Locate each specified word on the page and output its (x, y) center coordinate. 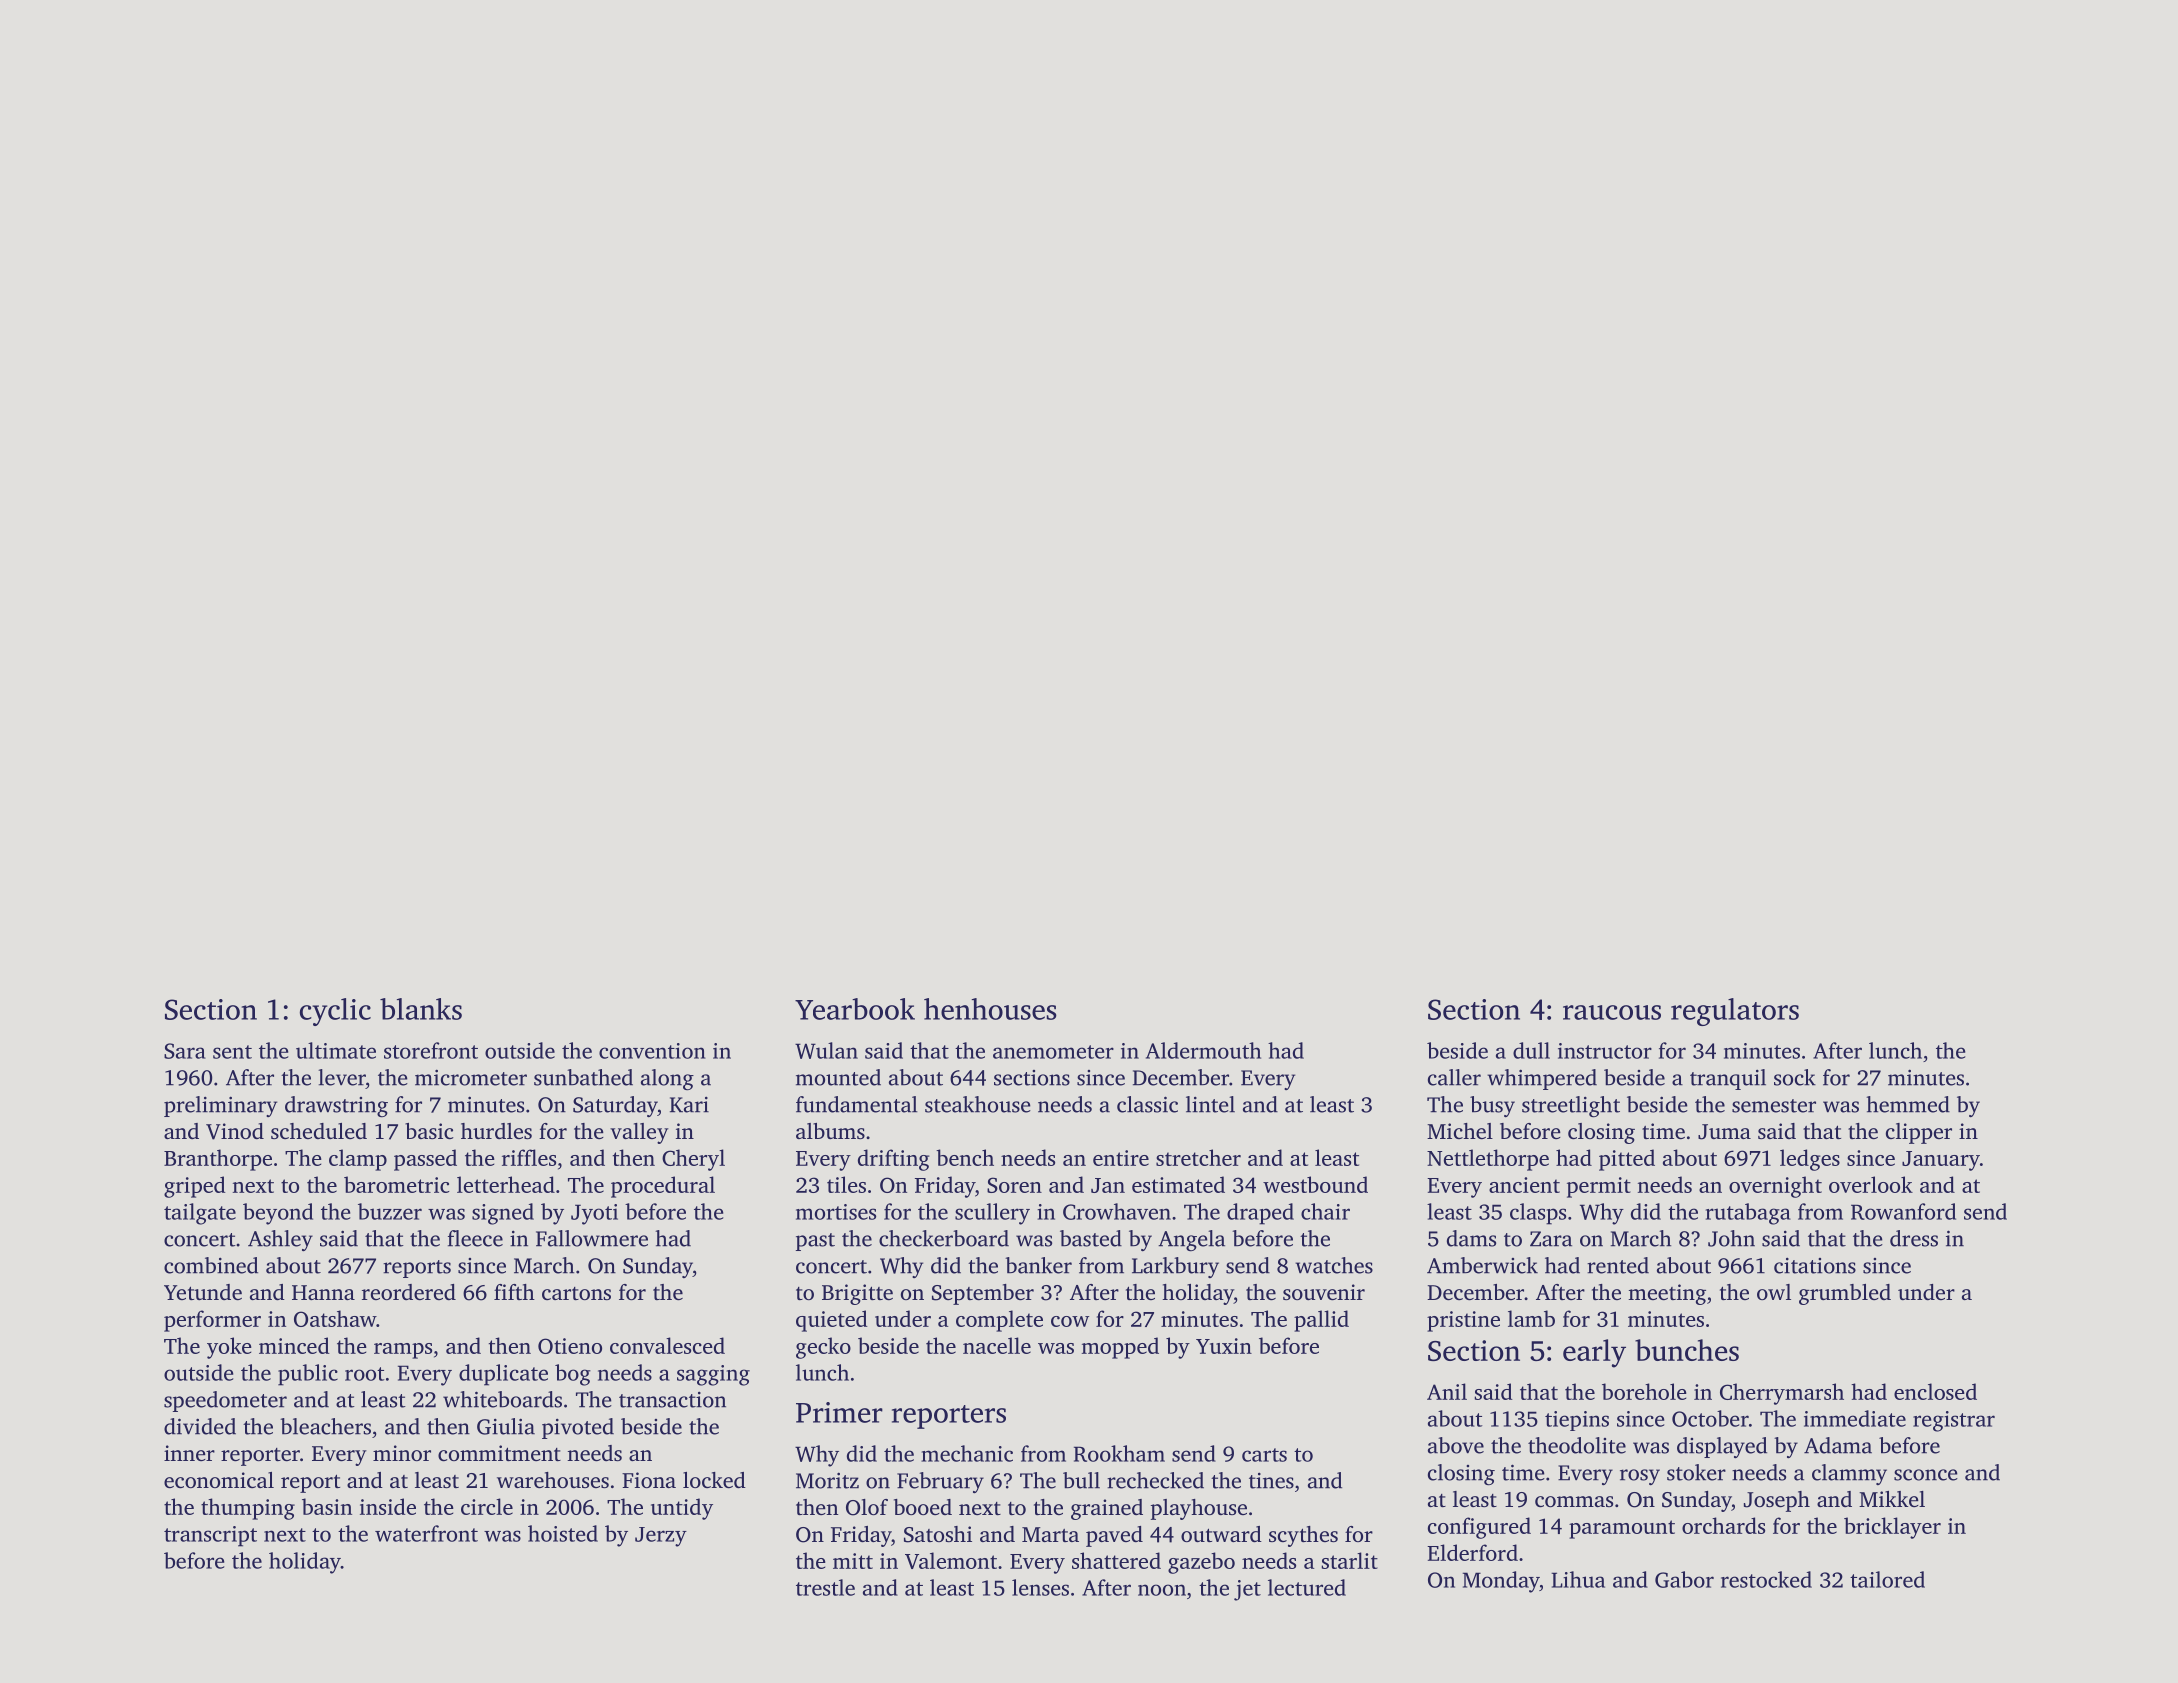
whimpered (1542, 1079)
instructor (1605, 1051)
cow (1070, 1321)
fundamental (857, 1104)
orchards (1723, 1525)
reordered (409, 1292)
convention (652, 1051)
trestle (825, 1587)
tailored (1887, 1579)
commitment (499, 1453)
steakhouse (978, 1104)
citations (1815, 1266)
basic (429, 1131)
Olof (867, 1507)
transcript (210, 1536)
